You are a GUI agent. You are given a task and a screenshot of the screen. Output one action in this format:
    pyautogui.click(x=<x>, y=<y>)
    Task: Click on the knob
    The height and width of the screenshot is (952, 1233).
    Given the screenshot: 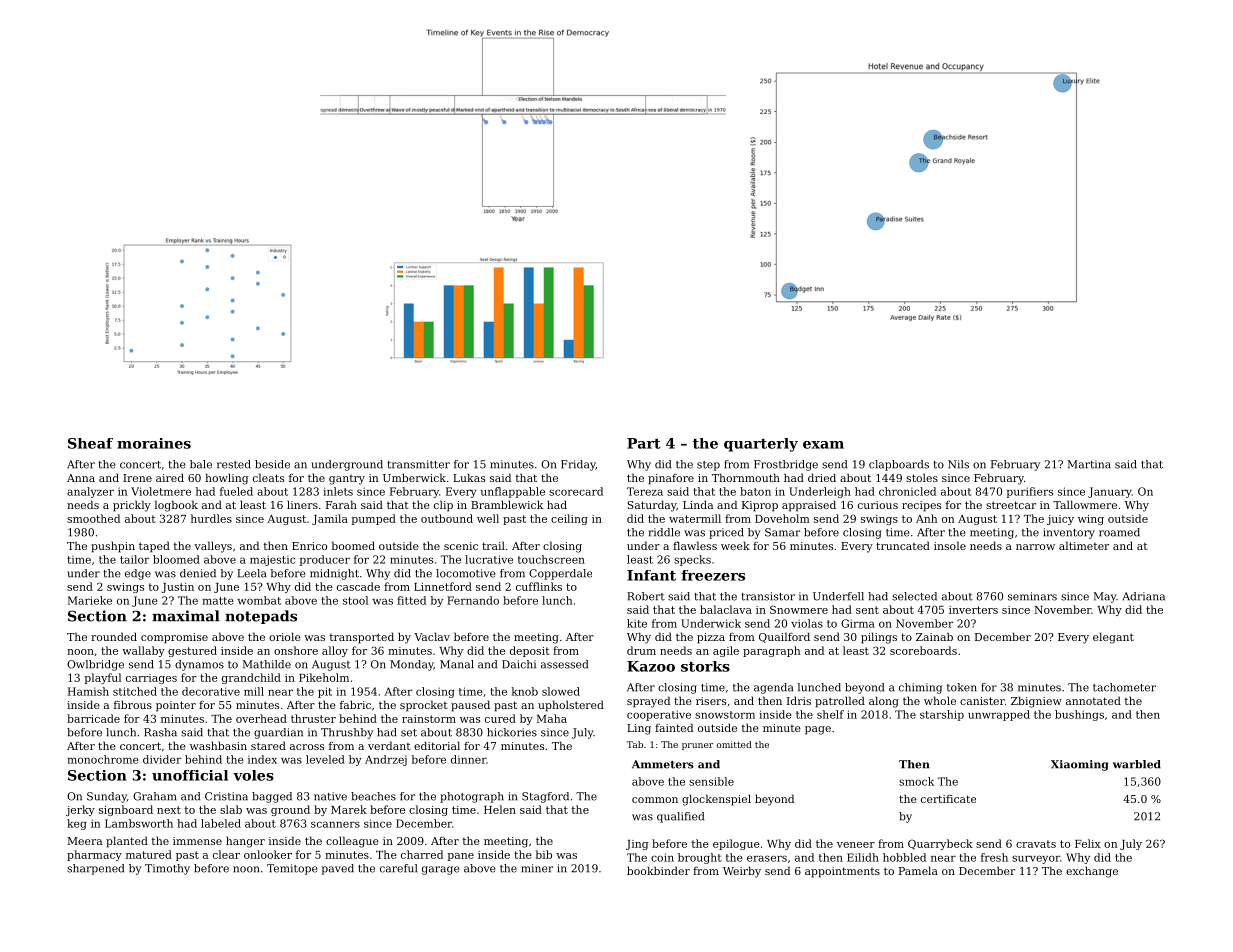 What is the action you would take?
    pyautogui.click(x=524, y=691)
